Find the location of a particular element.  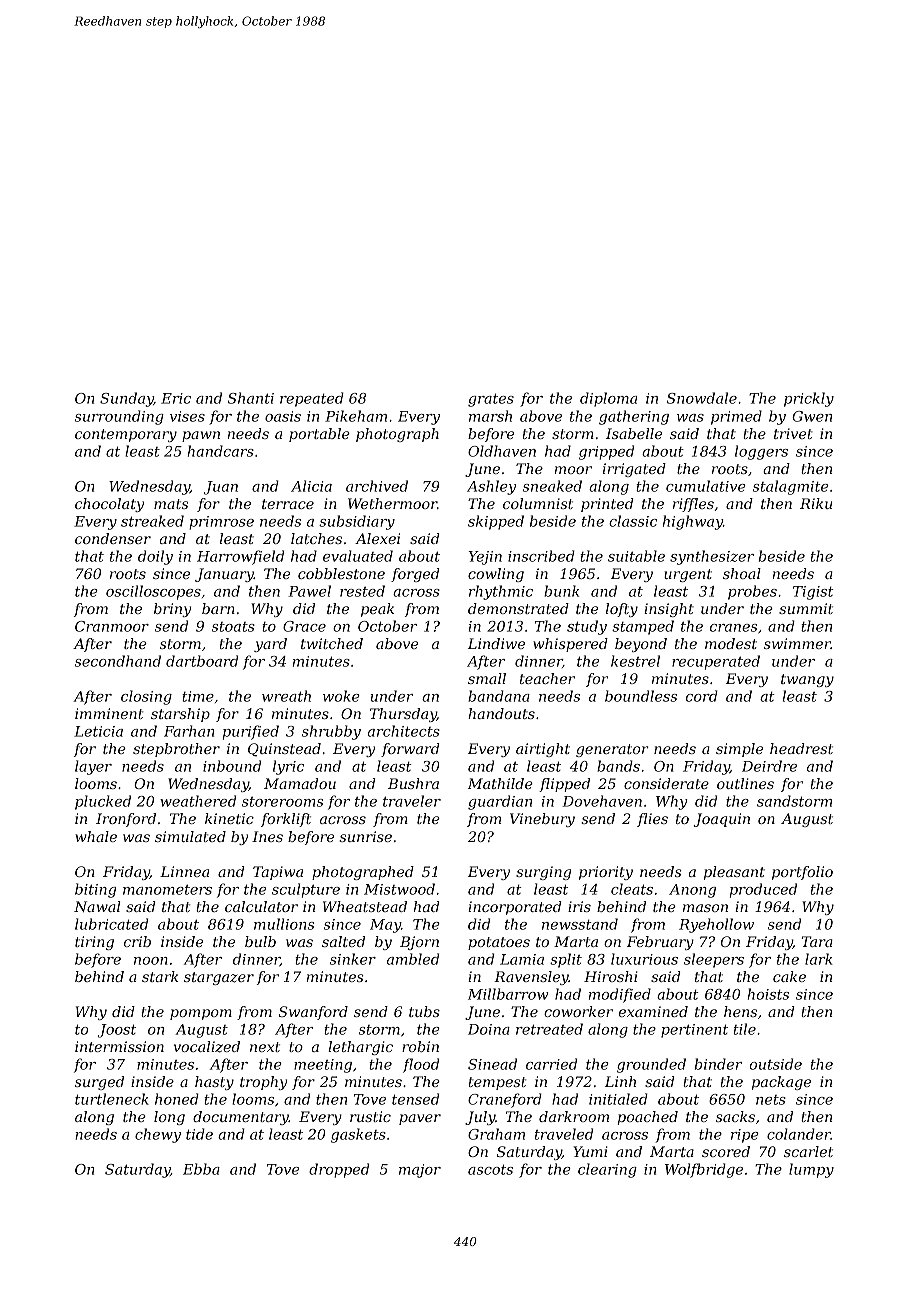

forward is located at coordinates (410, 750).
